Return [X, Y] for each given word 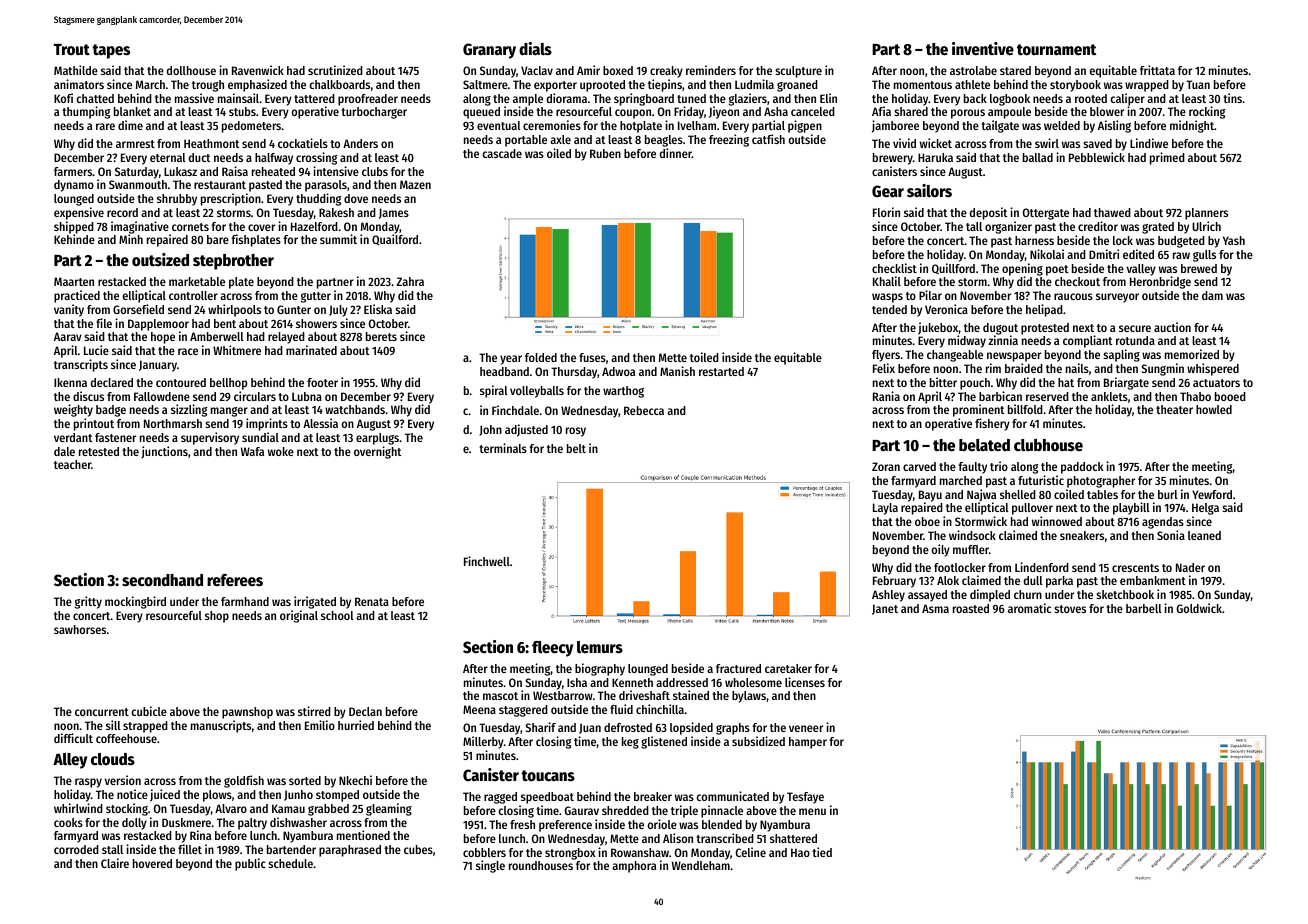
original [299, 616]
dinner [676, 153]
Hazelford [314, 226]
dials [535, 49]
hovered [152, 863]
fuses [592, 357]
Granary [489, 51]
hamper [808, 743]
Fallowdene [162, 396]
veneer [806, 728]
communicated [732, 796]
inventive [983, 48]
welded [1062, 125]
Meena [479, 709]
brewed [1199, 268]
